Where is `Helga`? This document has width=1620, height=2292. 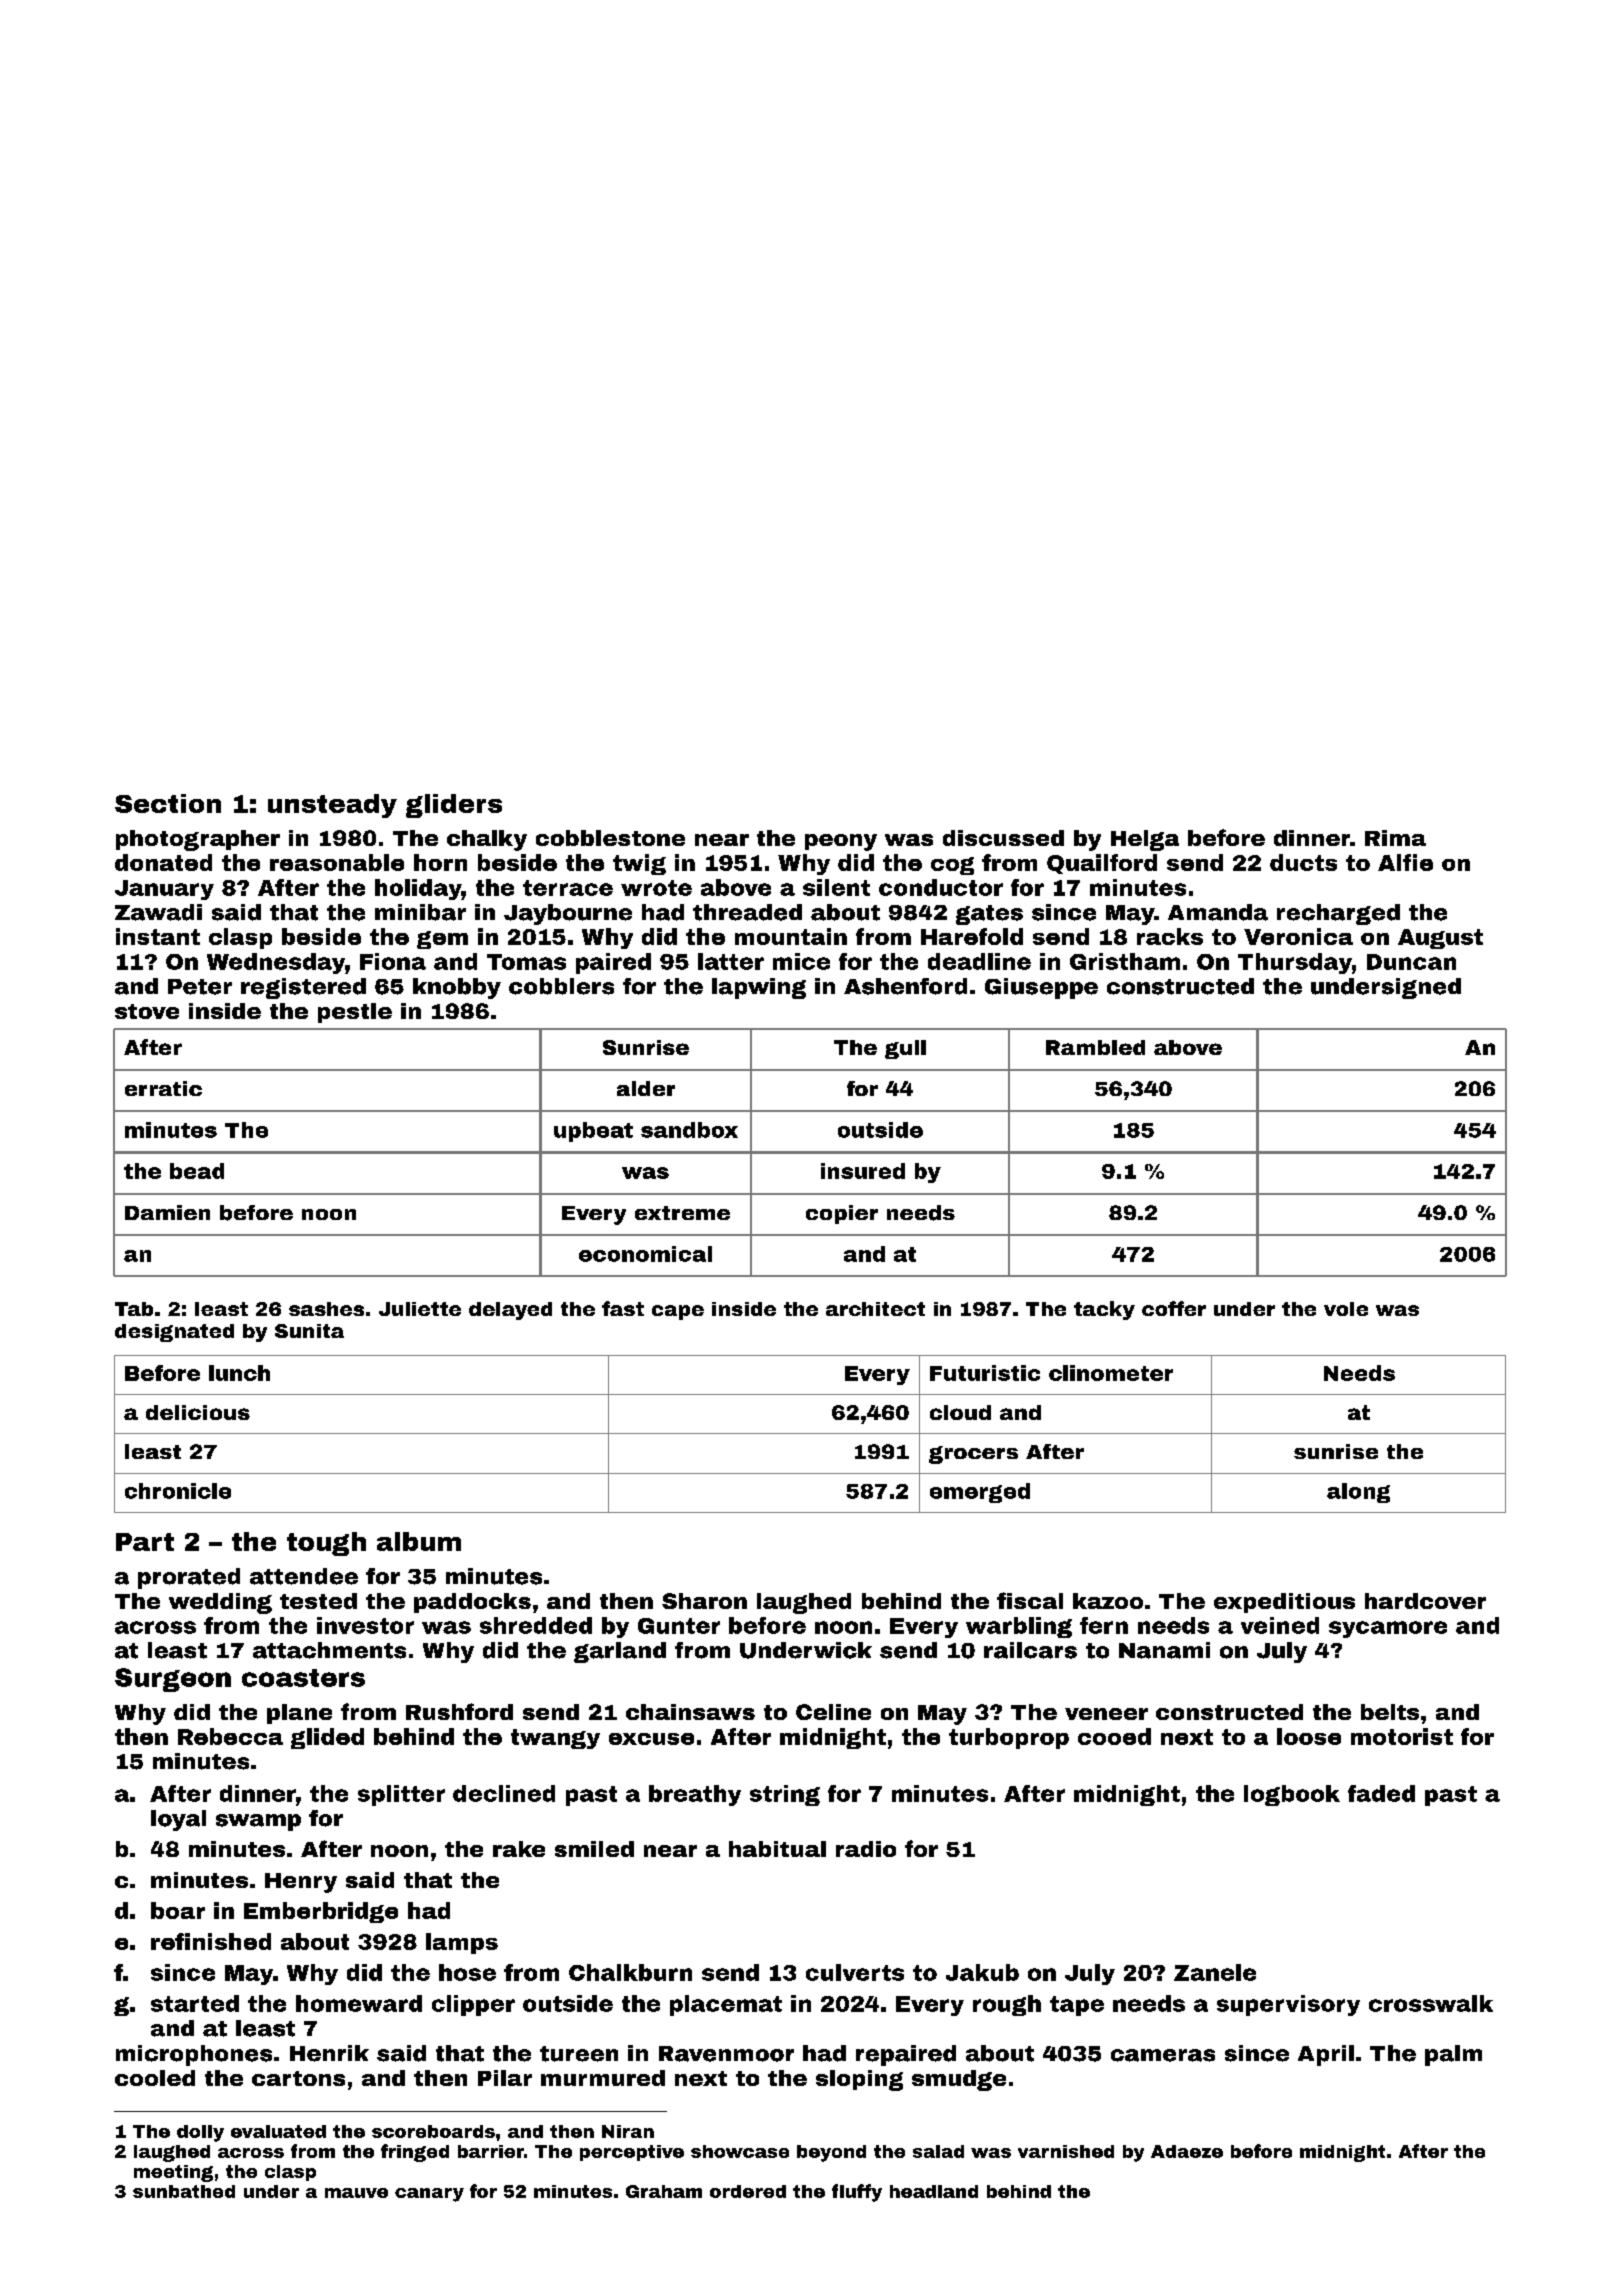
Helga is located at coordinates (1145, 840).
